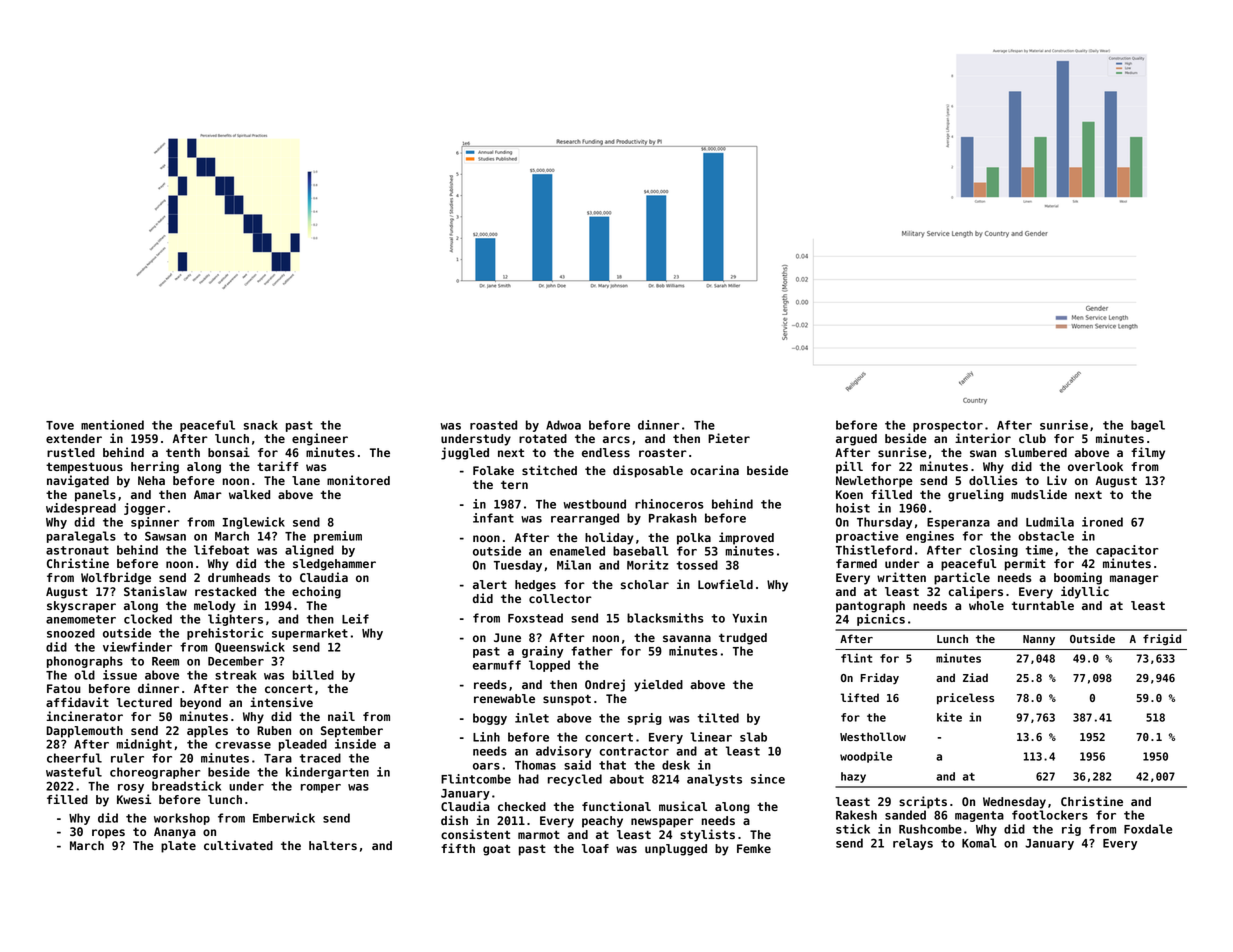 The width and height of the document is (1233, 952). I want to click on Queenswick, so click(250, 647).
